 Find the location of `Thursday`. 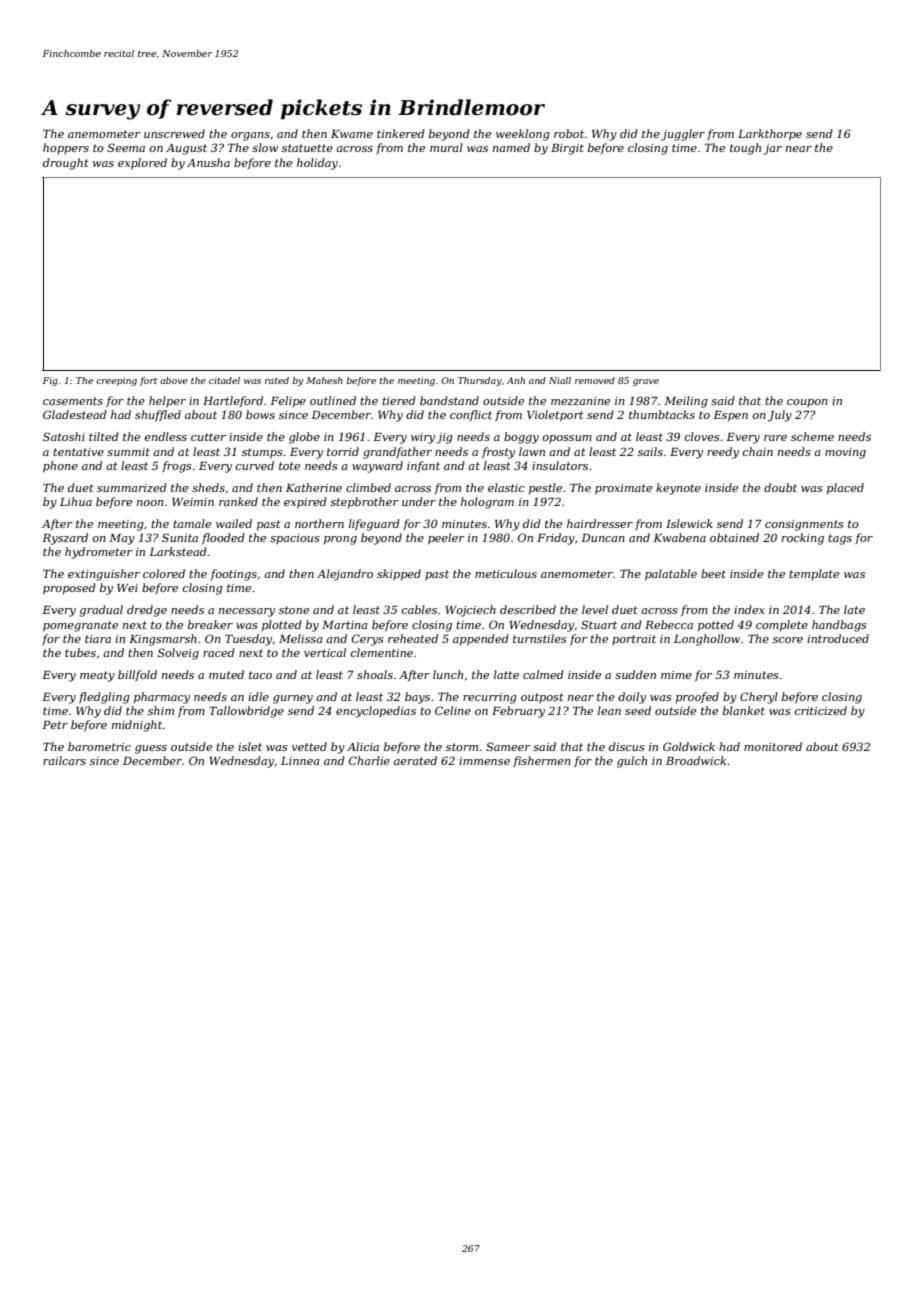

Thursday is located at coordinates (480, 381).
